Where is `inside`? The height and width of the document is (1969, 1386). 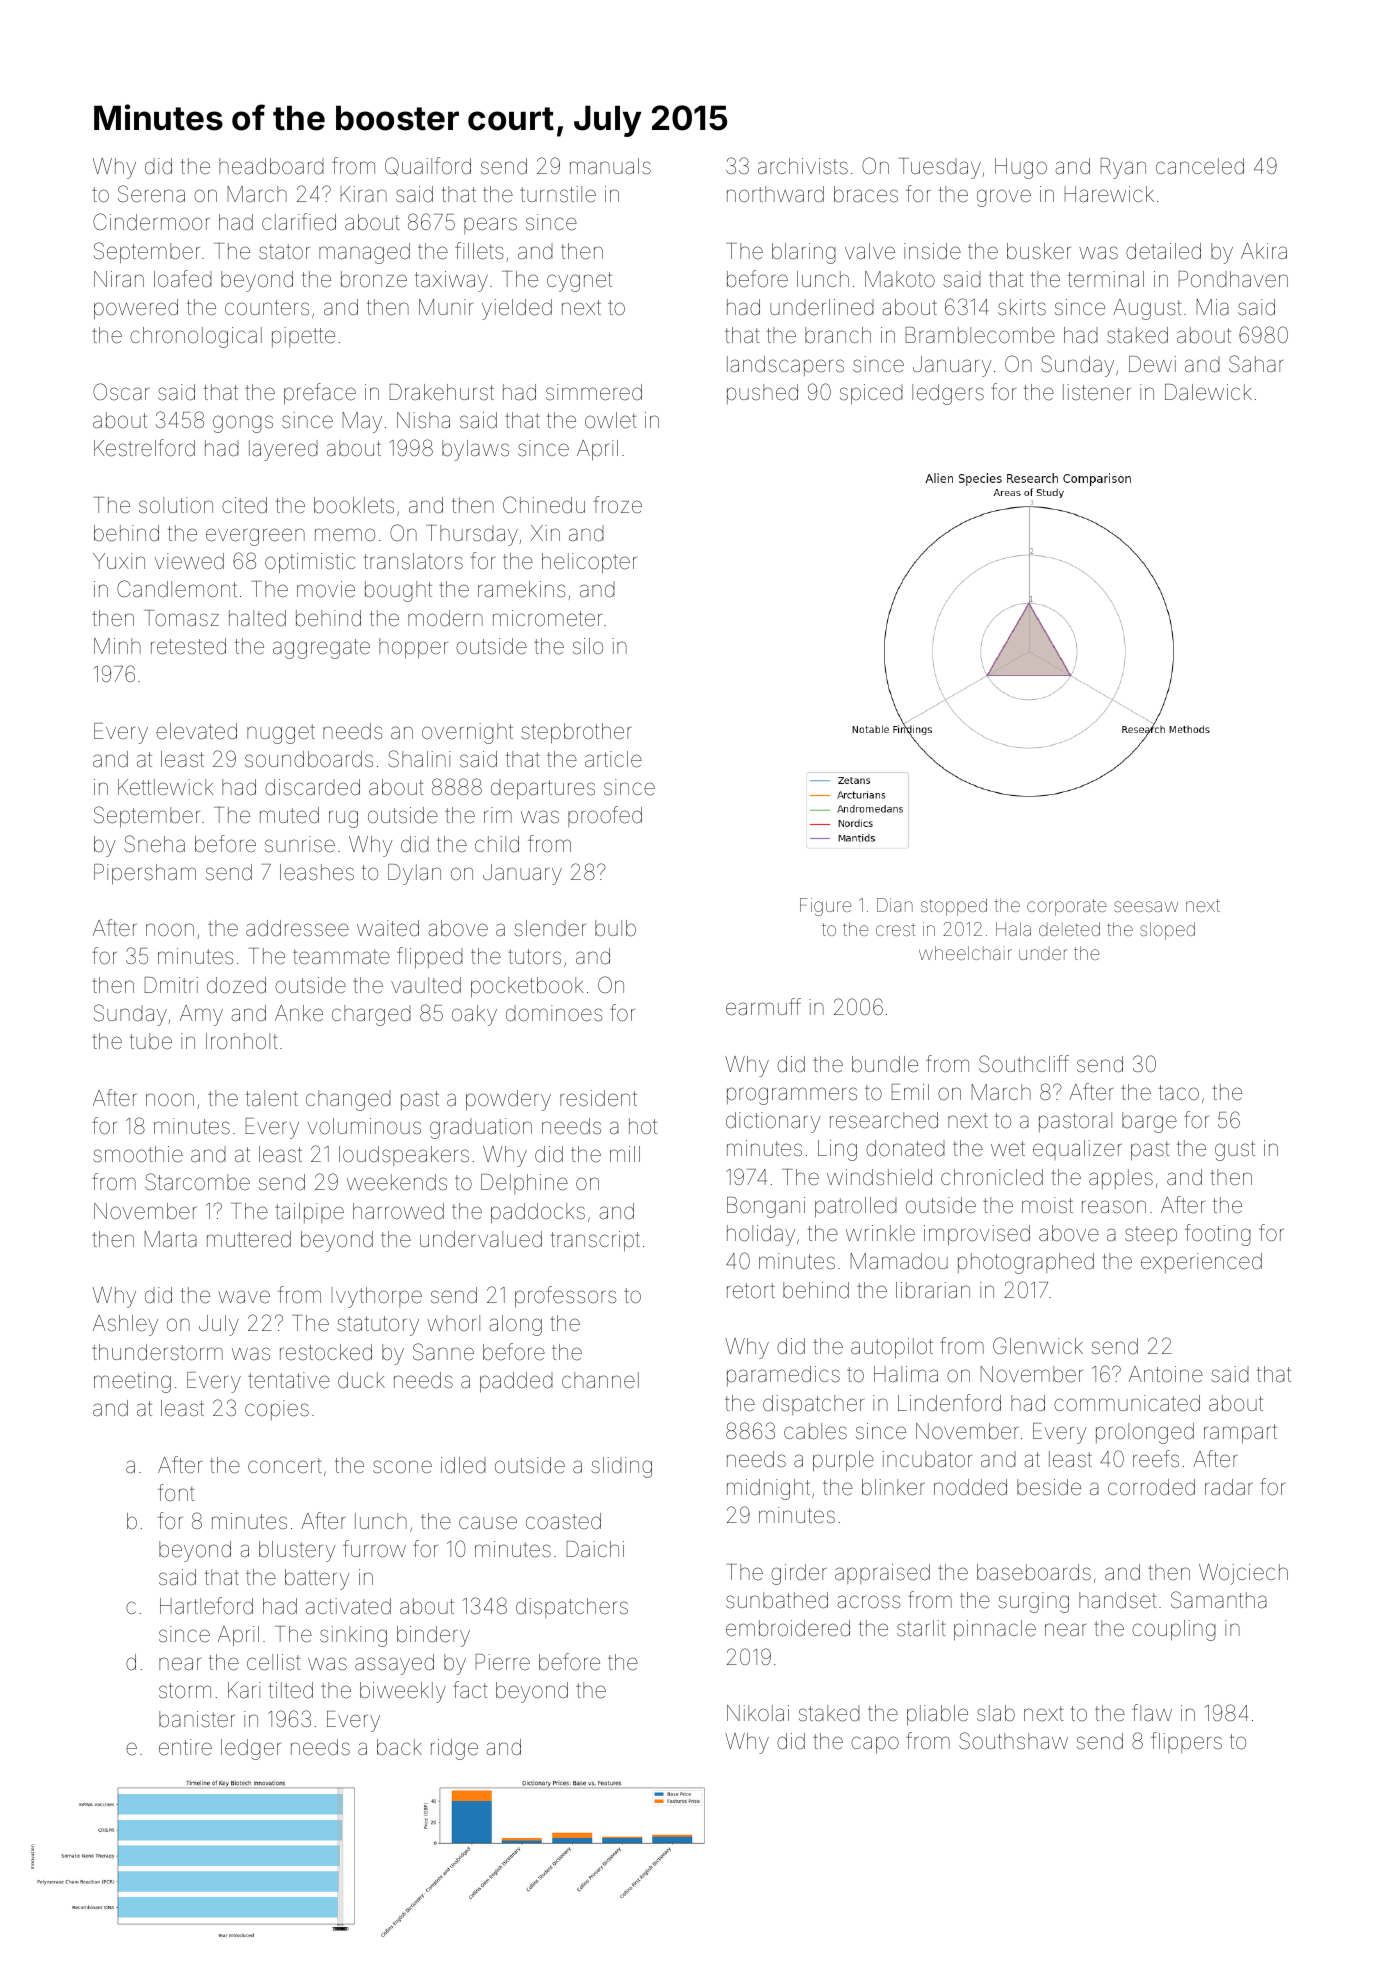
inside is located at coordinates (932, 251).
